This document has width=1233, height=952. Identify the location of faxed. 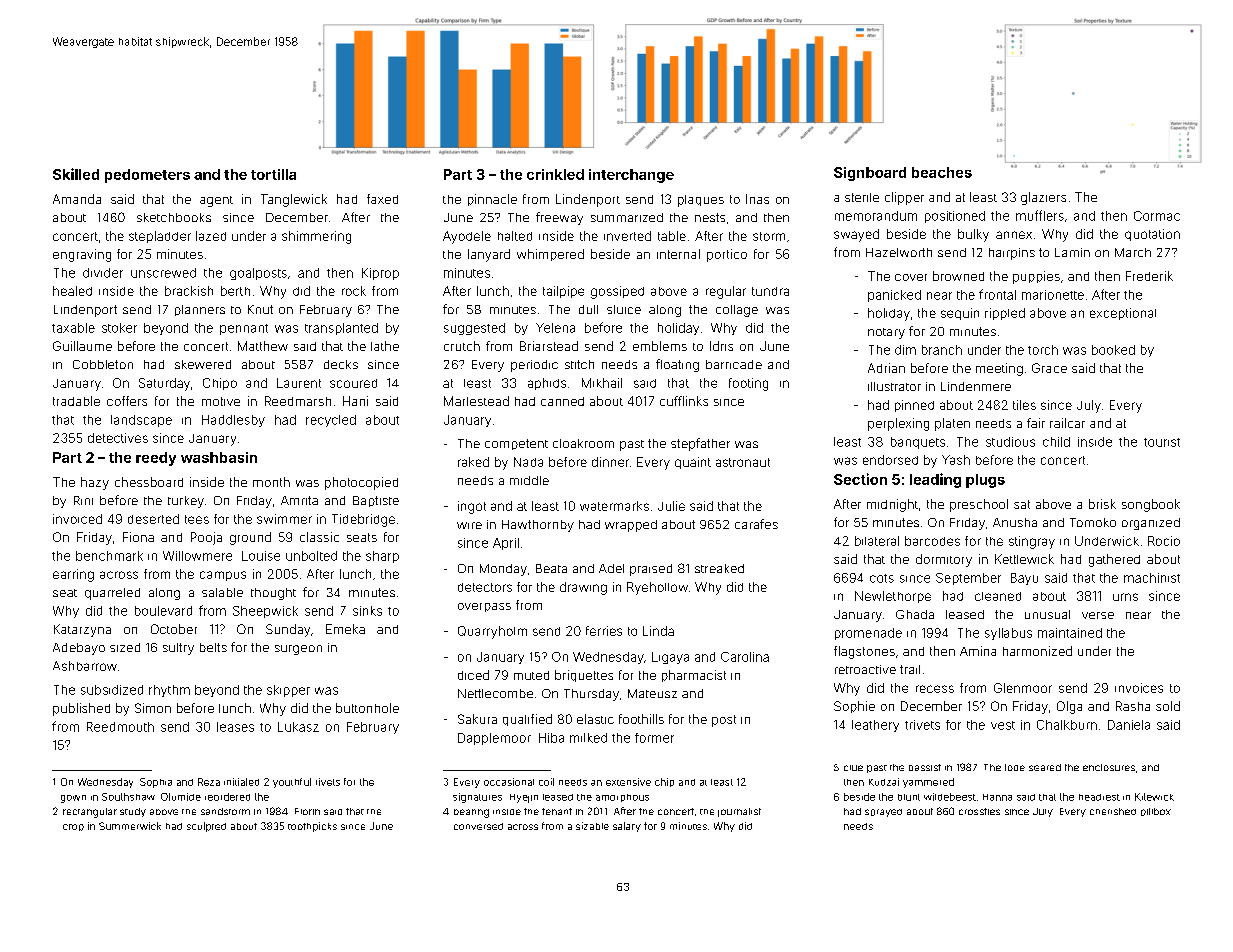
(382, 199).
